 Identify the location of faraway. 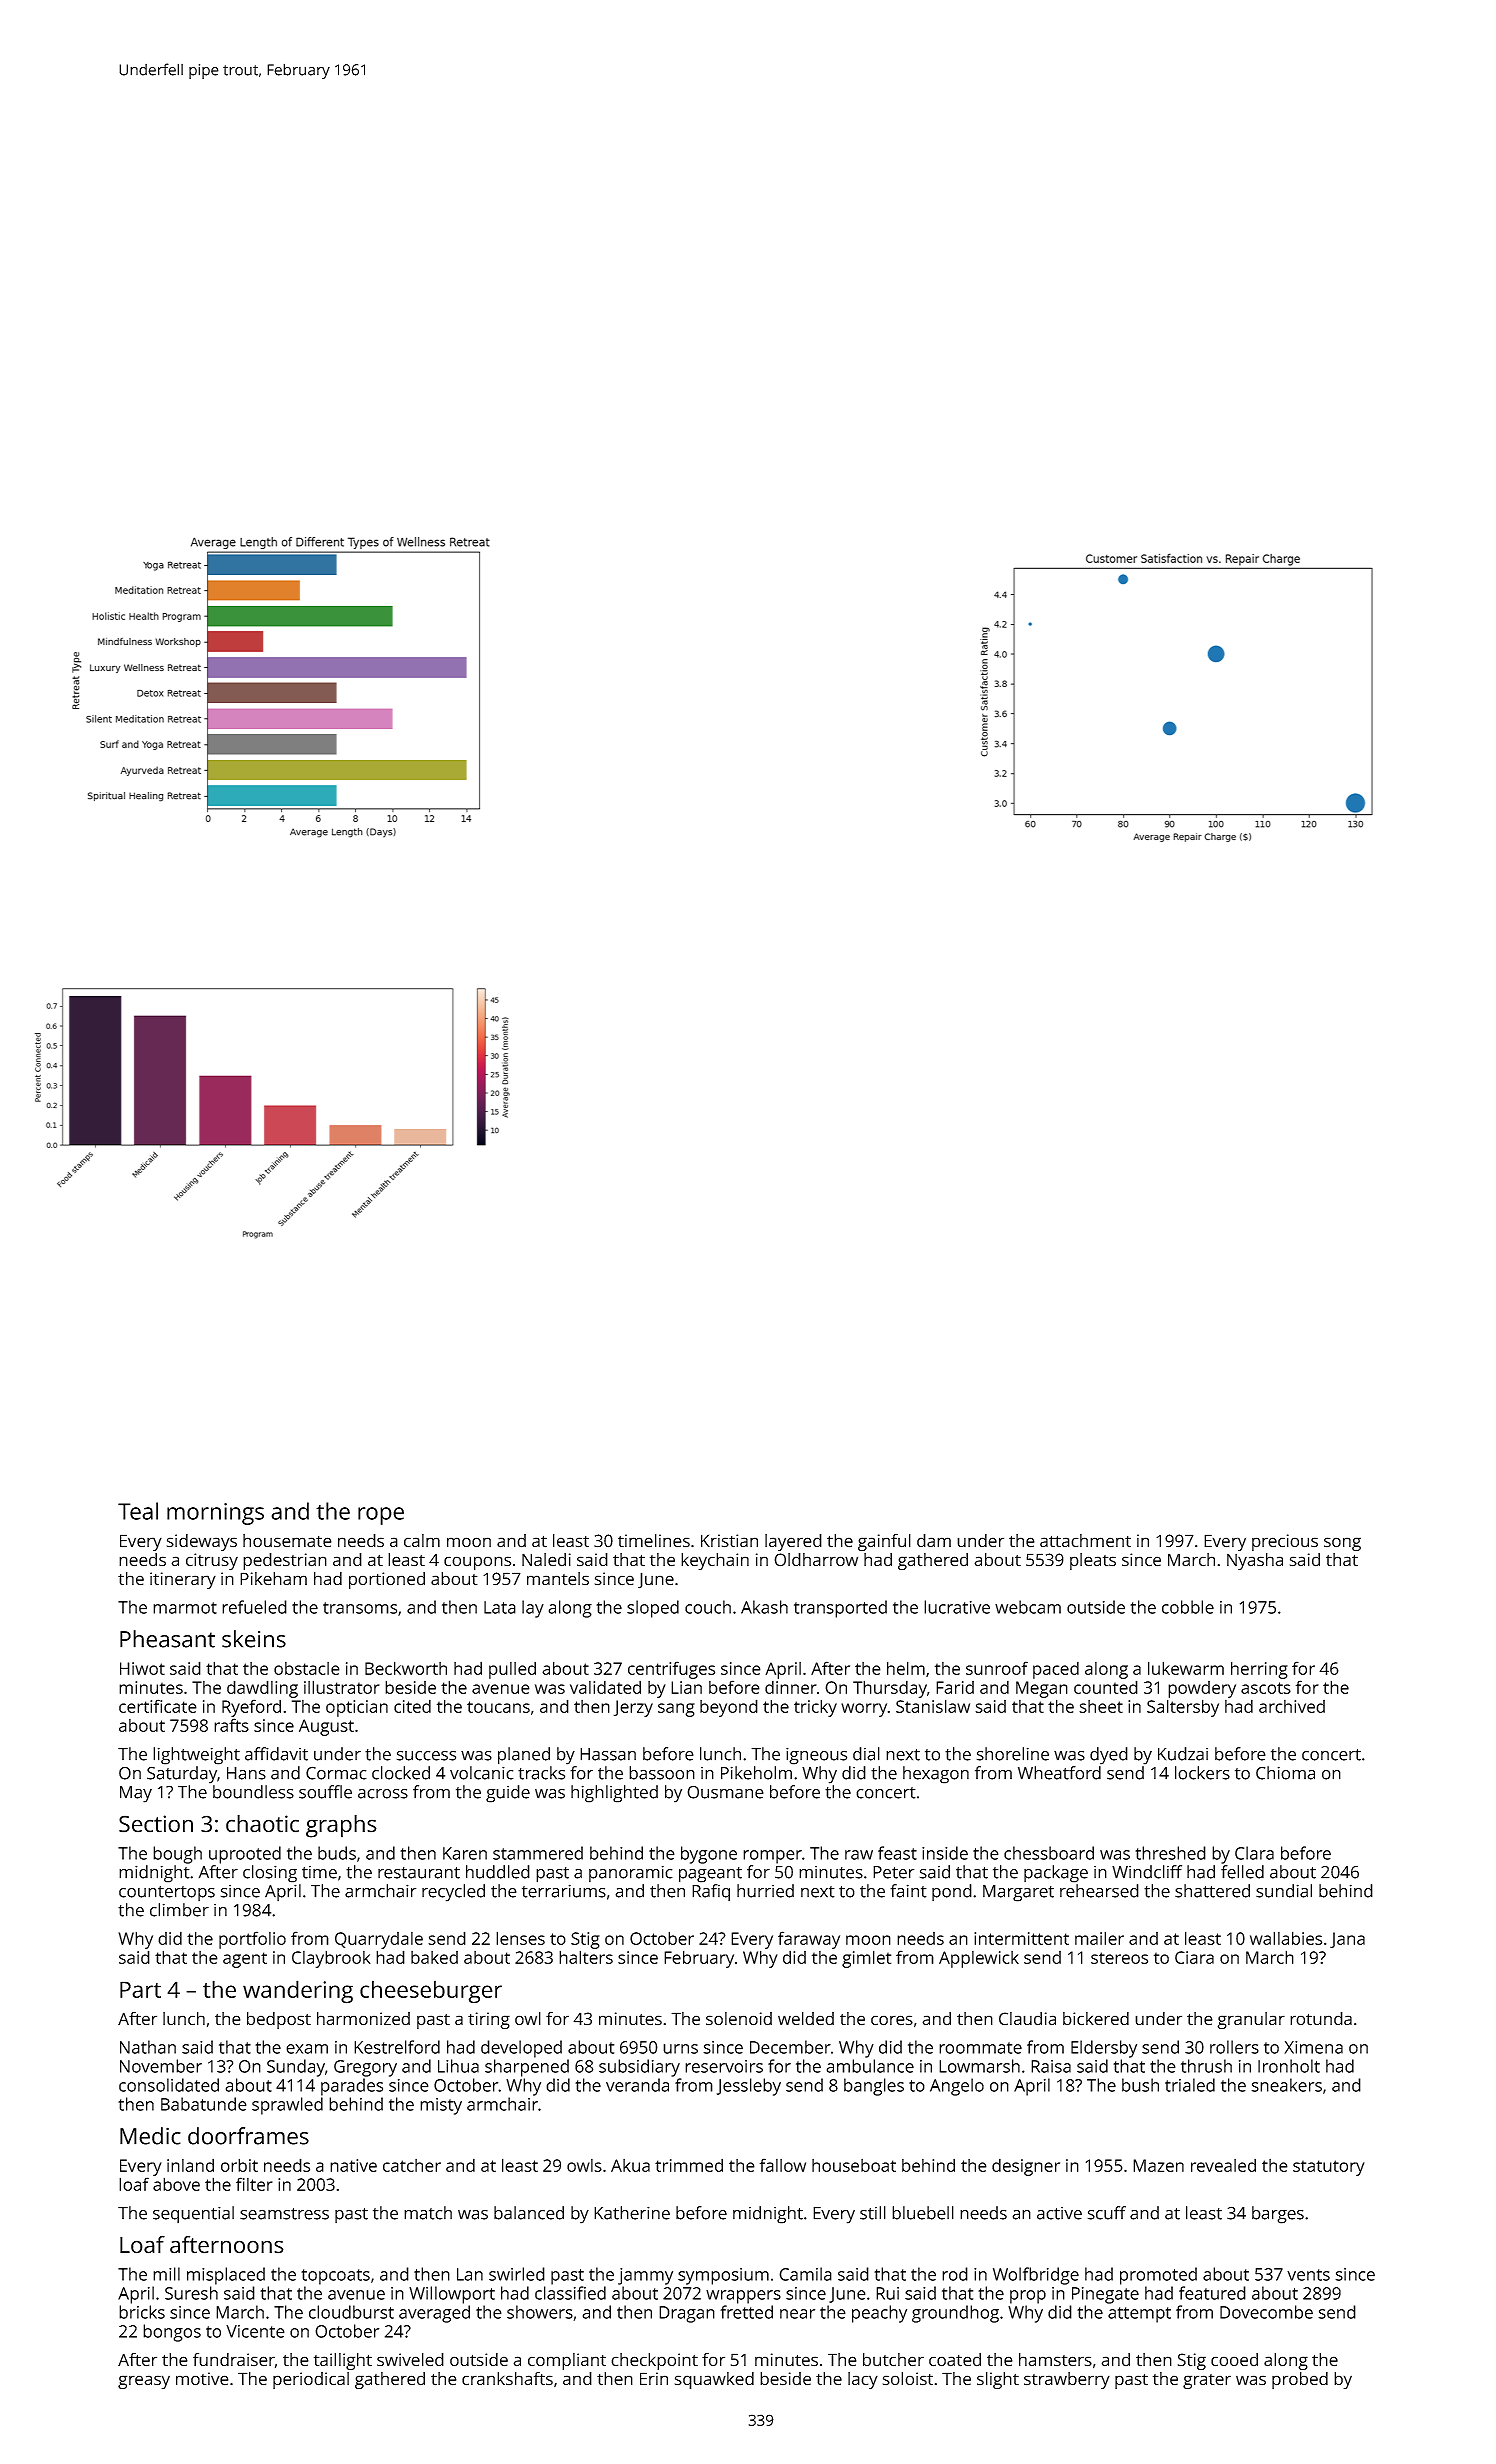
(809, 1940).
